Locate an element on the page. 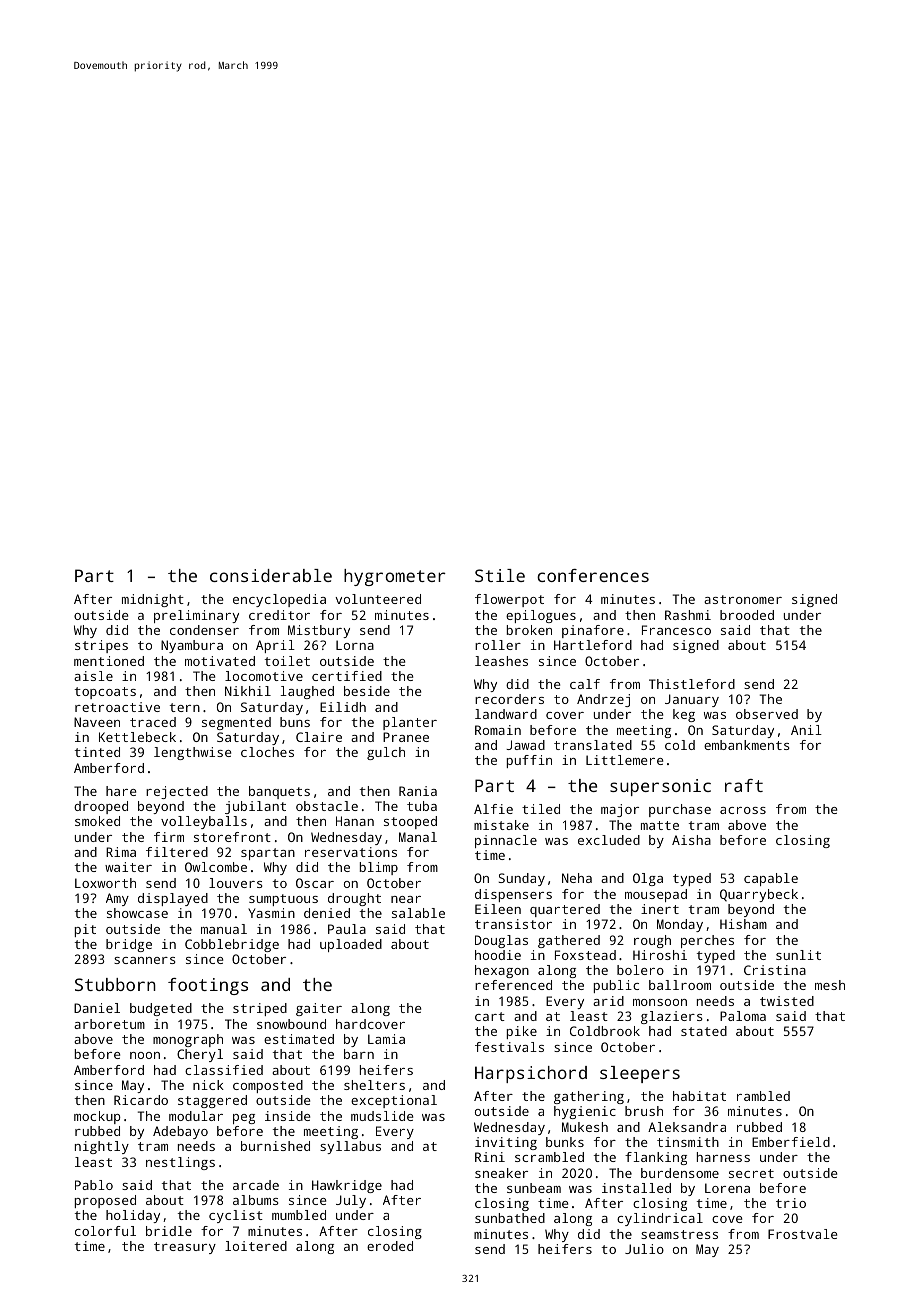  loitered is located at coordinates (256, 1246).
